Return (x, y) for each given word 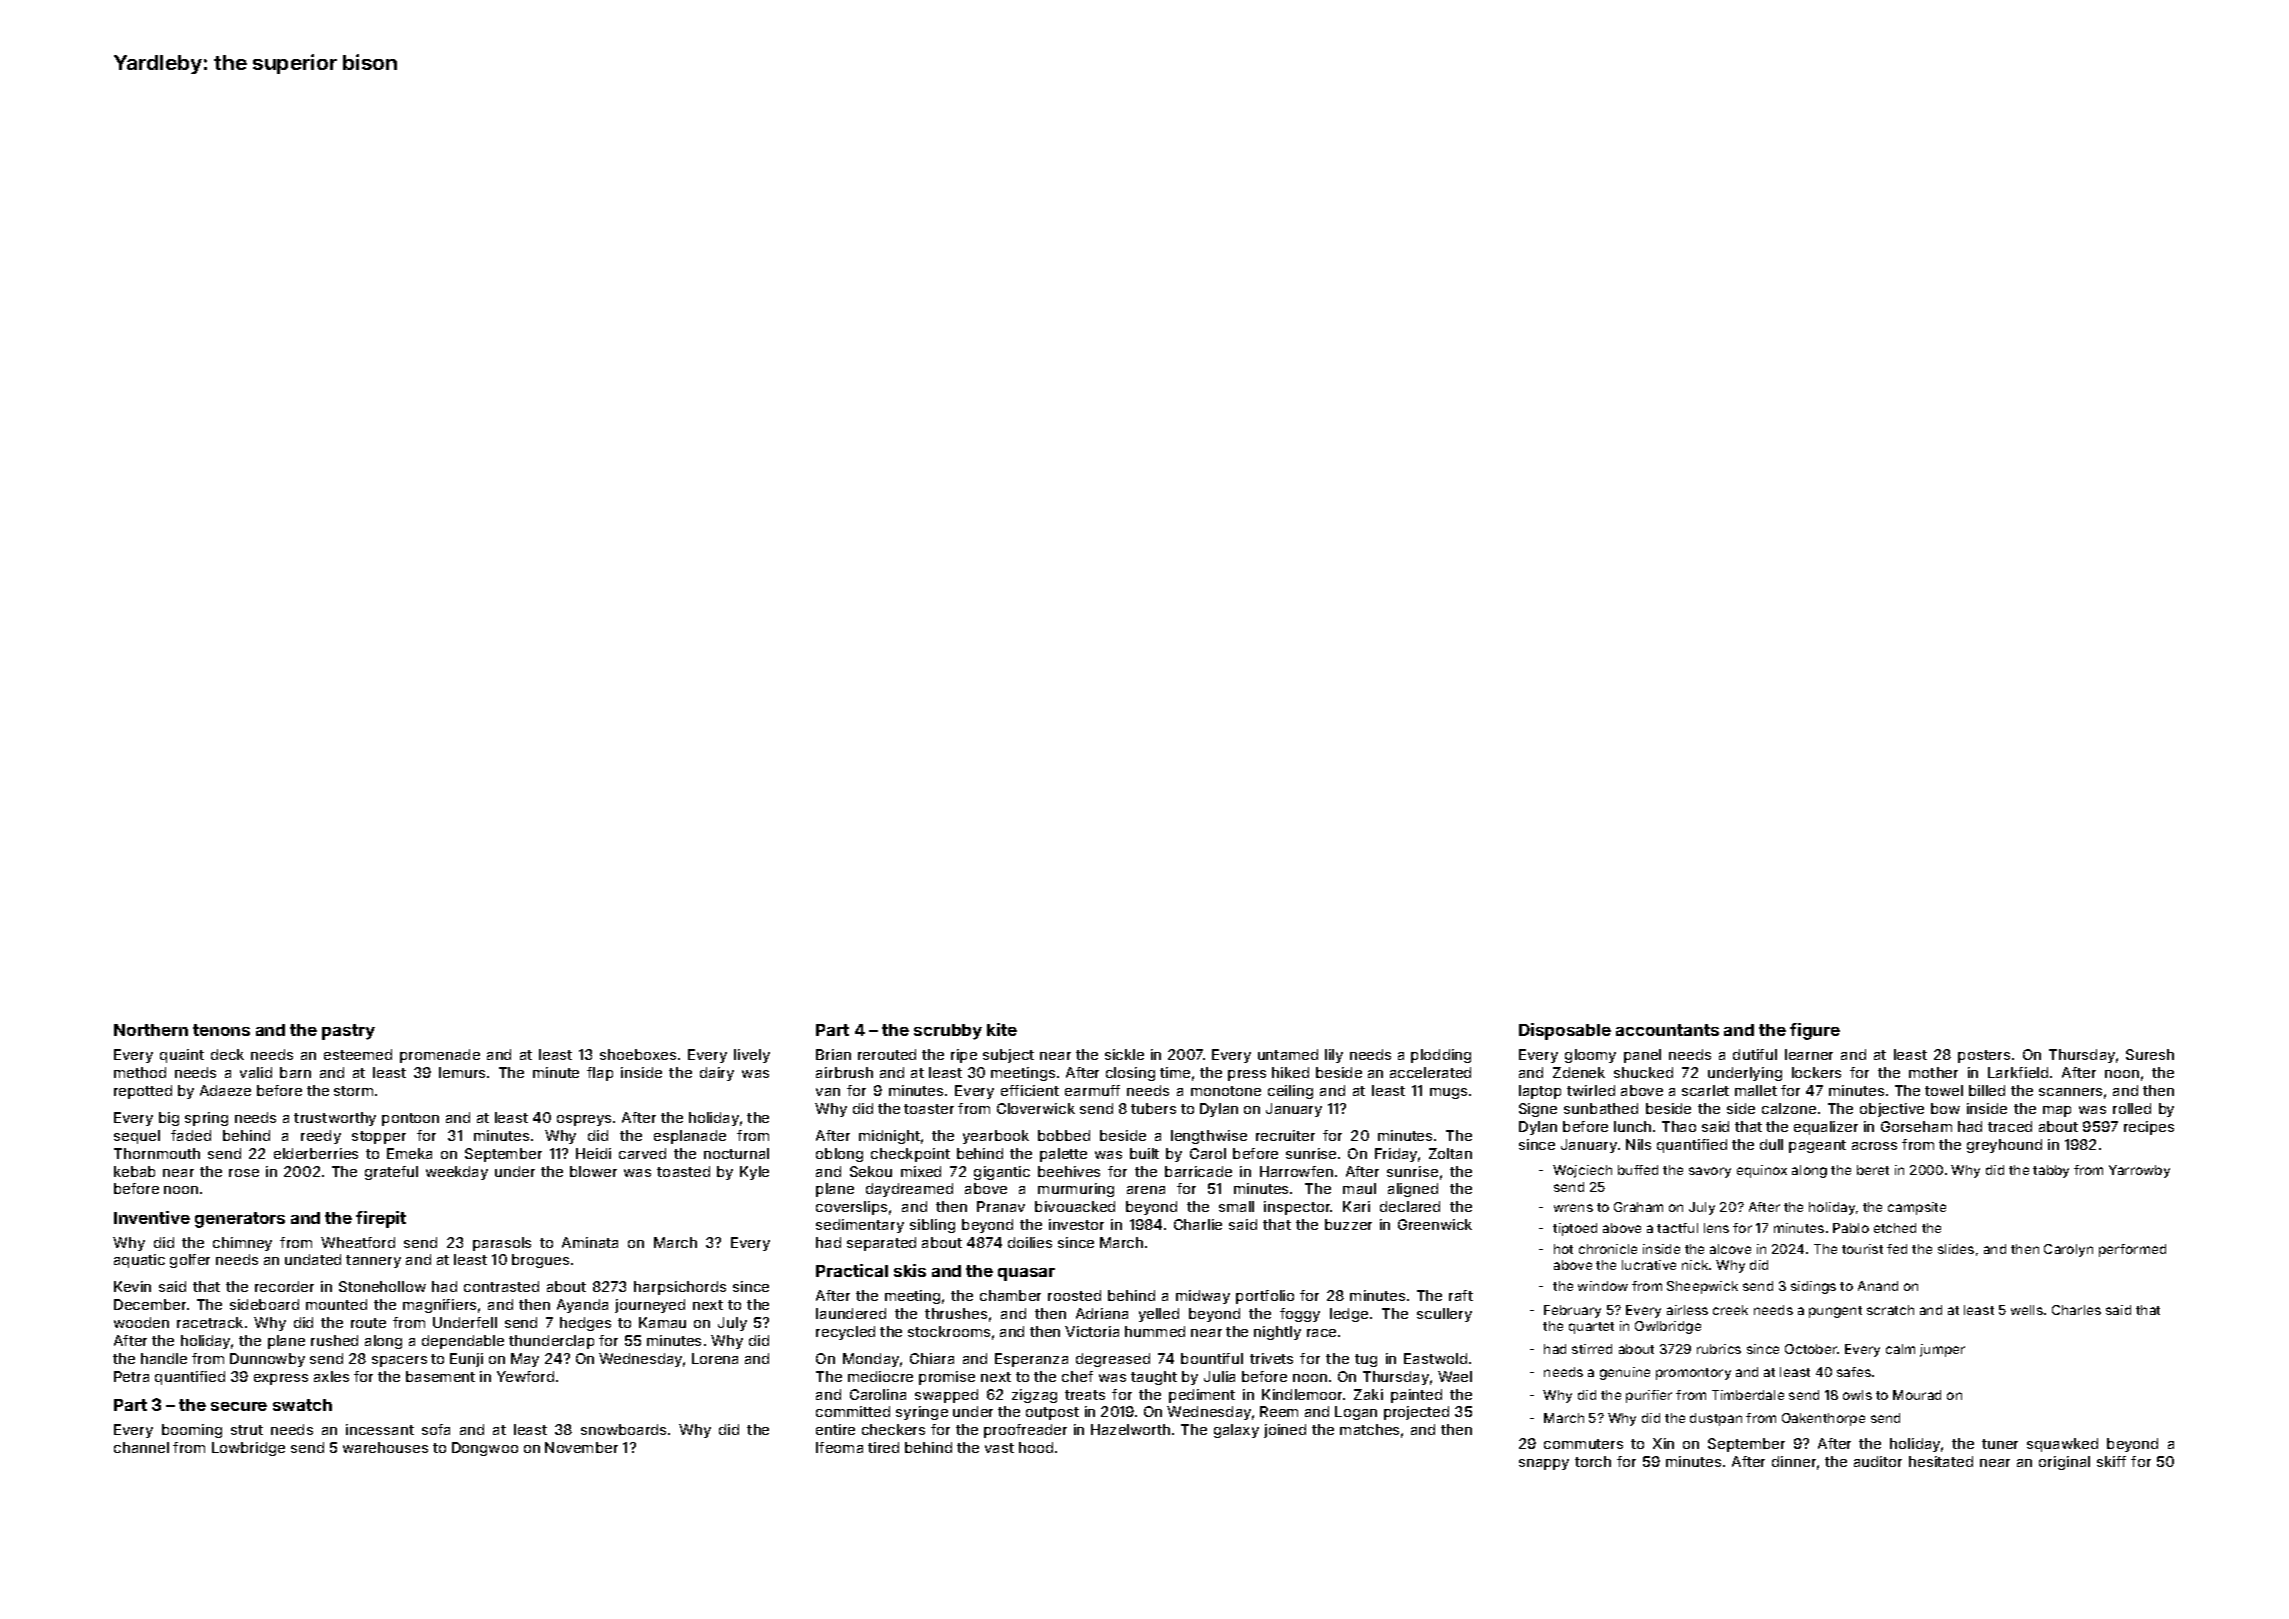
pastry (348, 1032)
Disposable (1565, 1031)
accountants (1667, 1030)
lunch (1632, 1126)
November (581, 1447)
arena (1146, 1190)
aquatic (139, 1261)
